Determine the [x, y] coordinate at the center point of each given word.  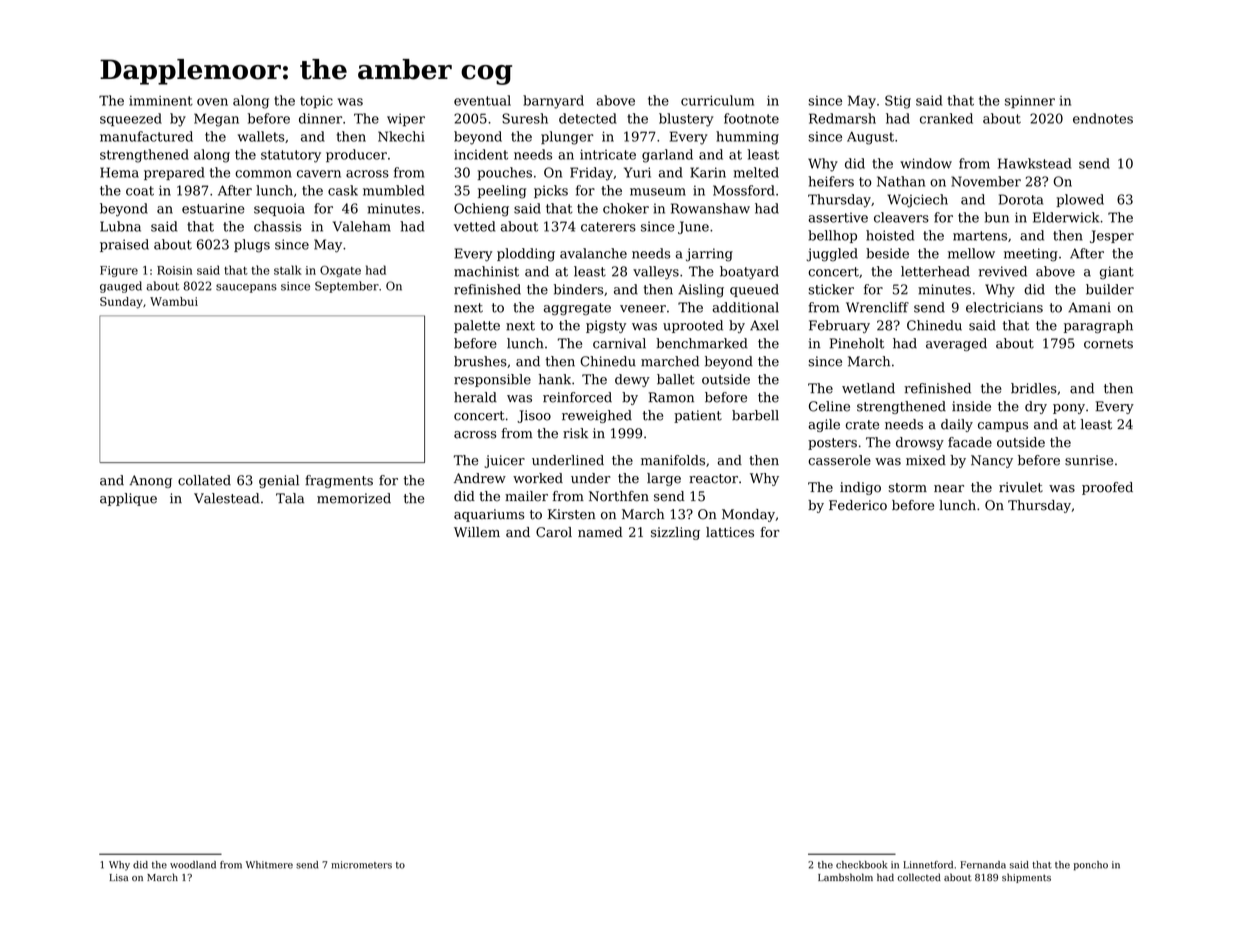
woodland [193, 865]
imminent [161, 101]
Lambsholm [845, 877]
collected [919, 877]
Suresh [525, 118]
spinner [1030, 101]
